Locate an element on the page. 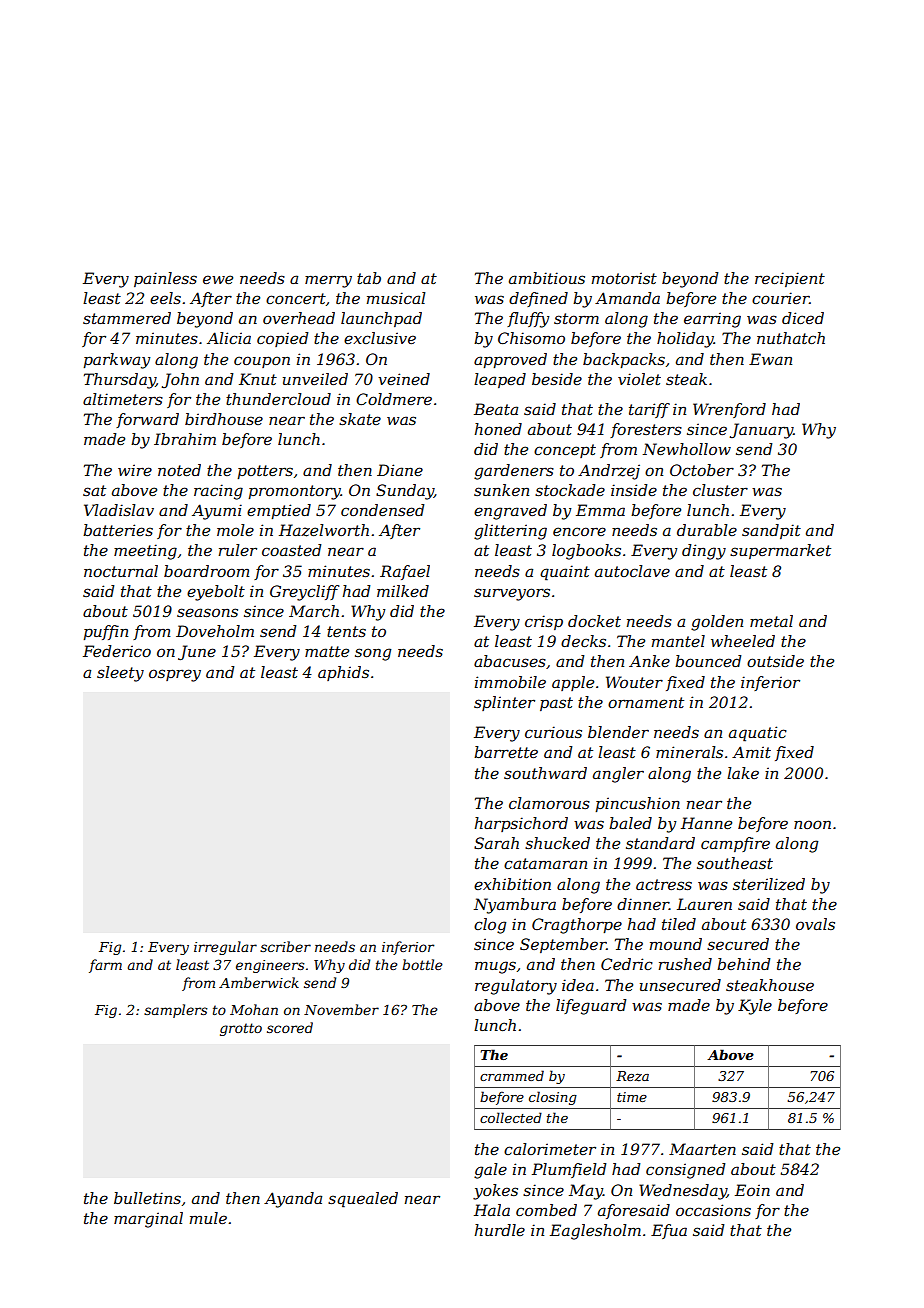  sleety is located at coordinates (120, 674).
